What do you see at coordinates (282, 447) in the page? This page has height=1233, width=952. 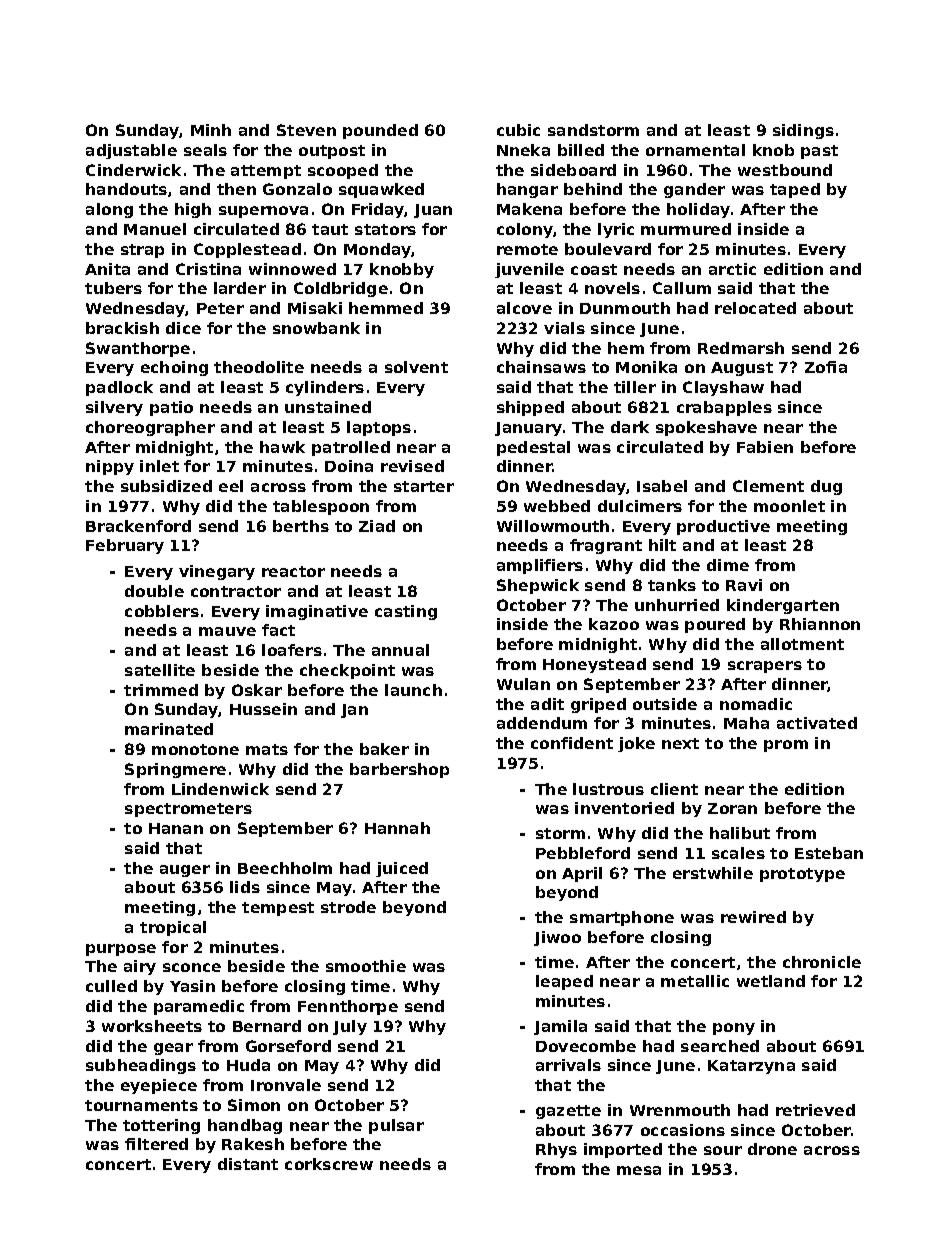 I see `hawk` at bounding box center [282, 447].
